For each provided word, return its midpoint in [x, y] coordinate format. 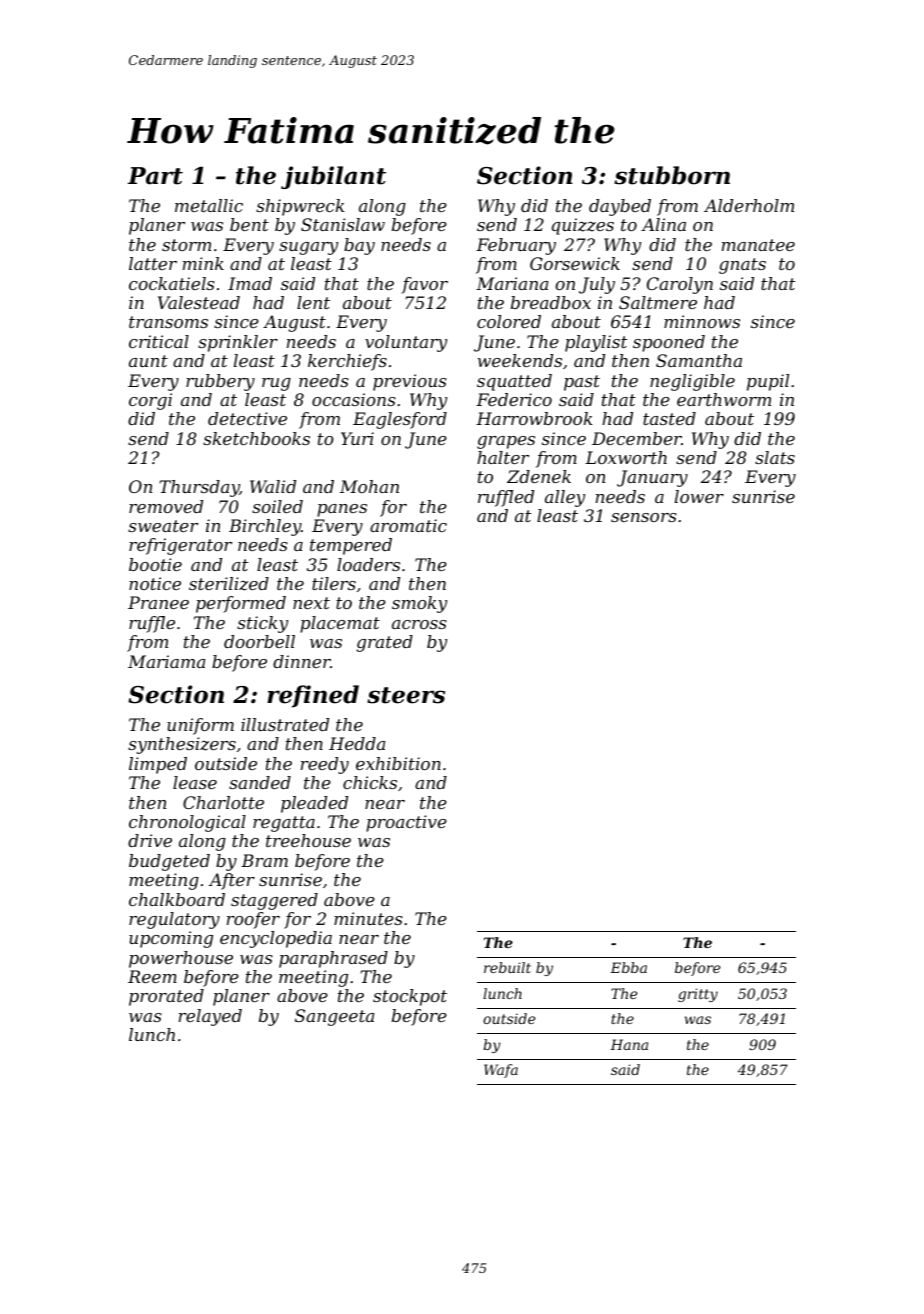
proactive [406, 823]
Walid [273, 486]
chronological [187, 823]
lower [699, 496]
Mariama [166, 661]
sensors [644, 517]
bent [249, 224]
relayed [210, 1017]
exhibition [398, 763]
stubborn [672, 175]
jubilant [333, 177]
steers [406, 695]
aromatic [408, 525]
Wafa [501, 1071]
